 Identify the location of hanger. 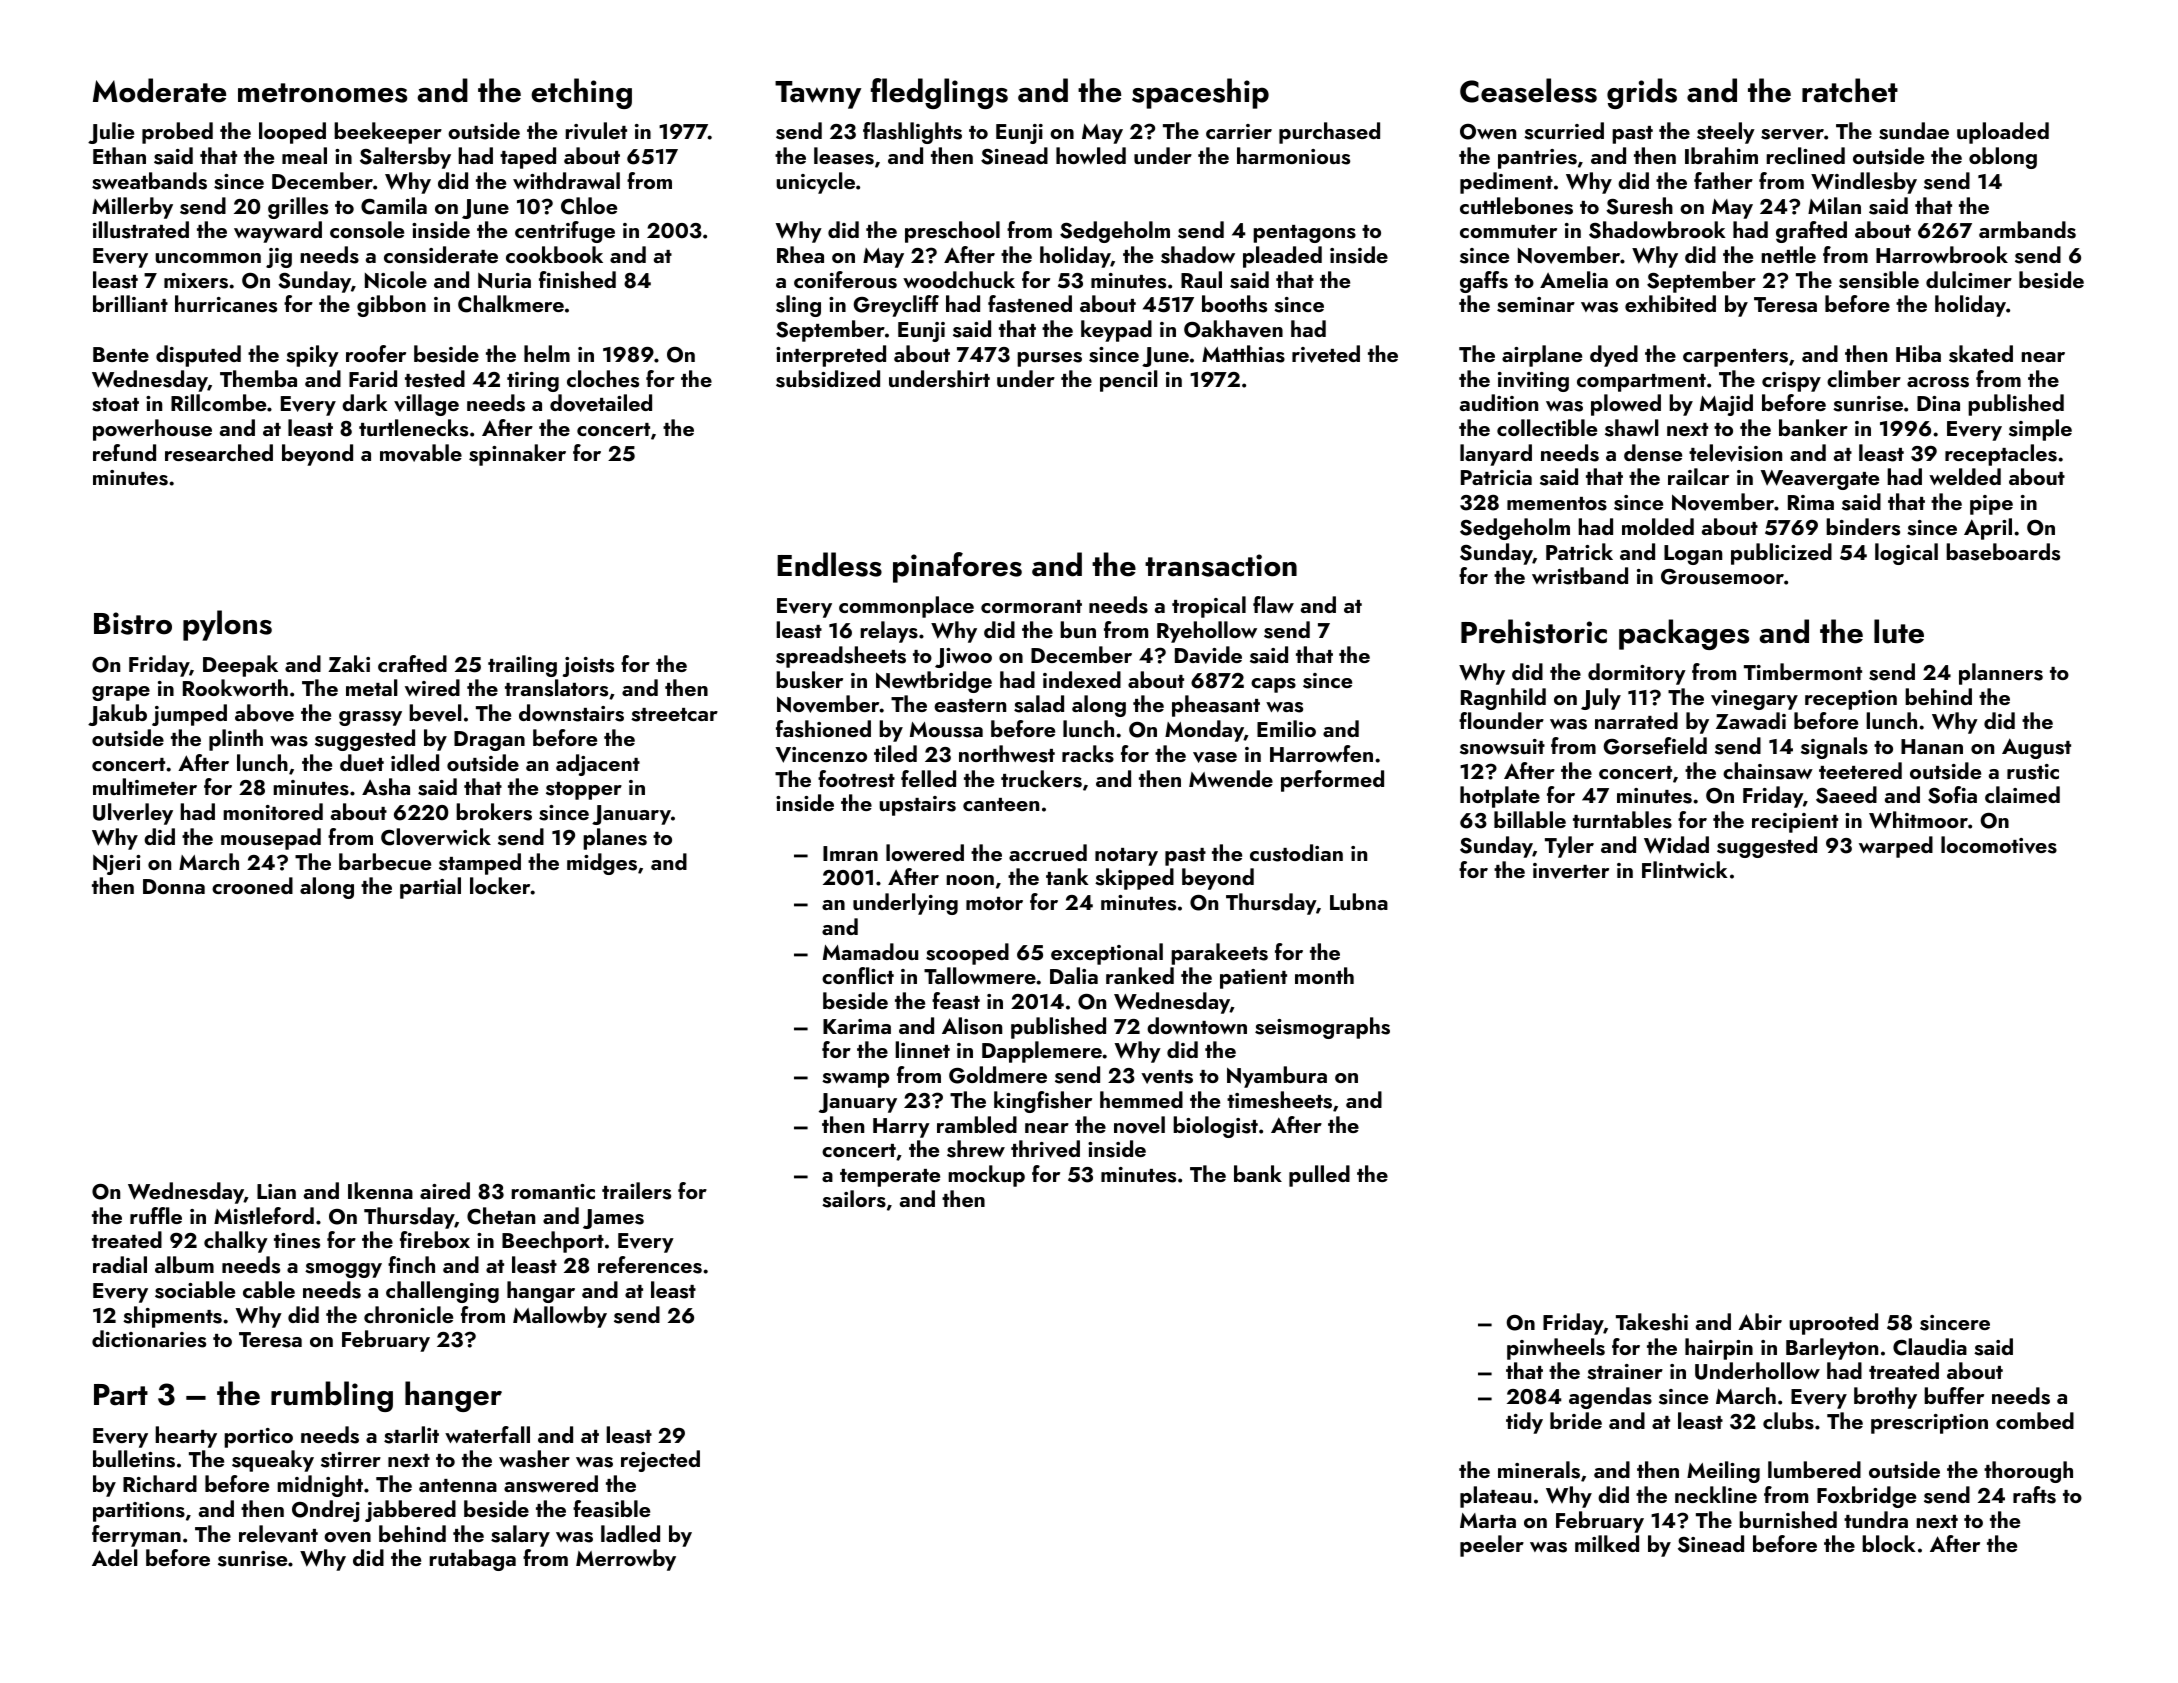
(453, 1396).
